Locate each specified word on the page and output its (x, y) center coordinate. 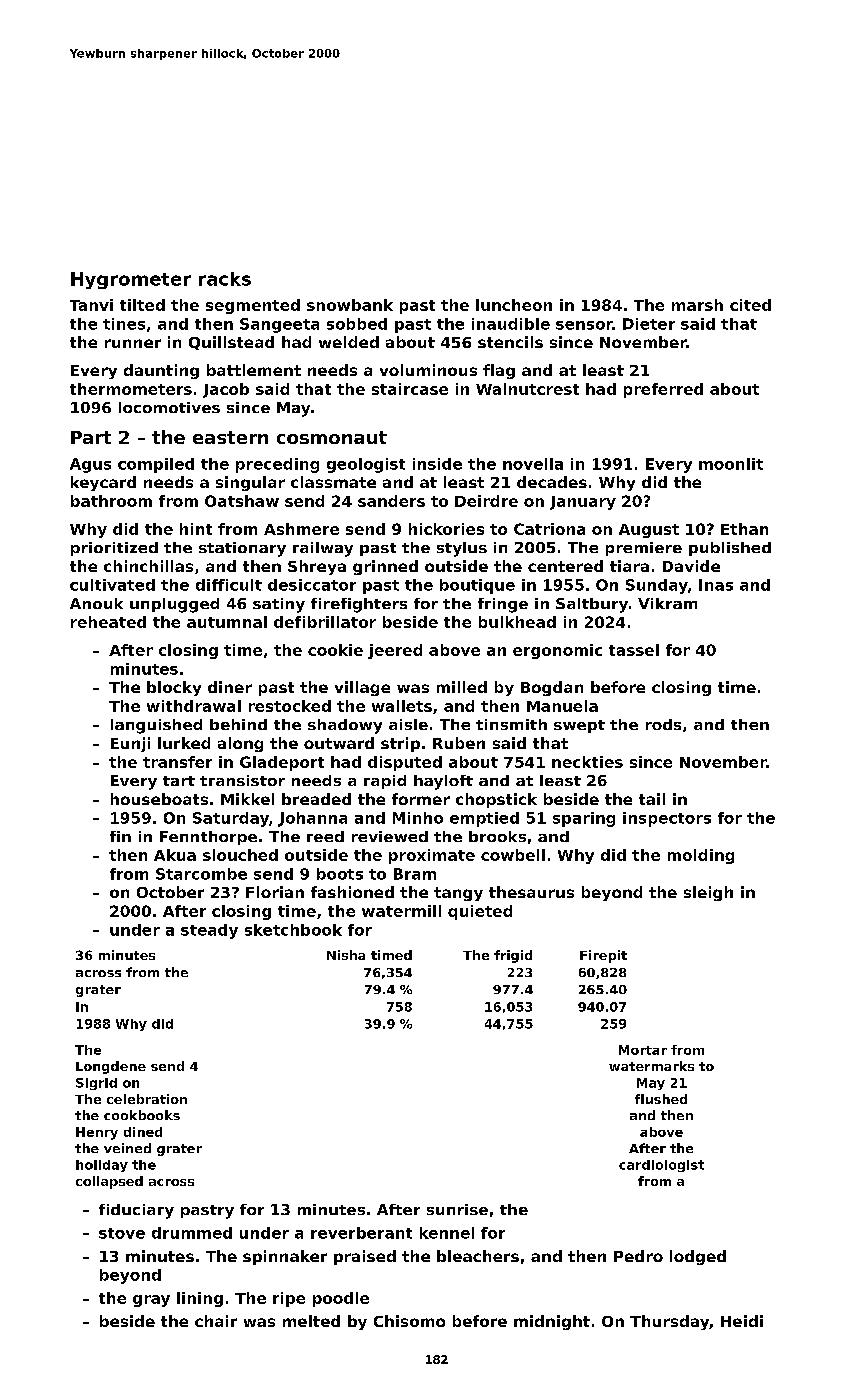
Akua (175, 855)
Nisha (346, 955)
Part (91, 437)
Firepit (603, 956)
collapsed (109, 1182)
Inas (716, 585)
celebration (147, 1099)
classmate (333, 482)
